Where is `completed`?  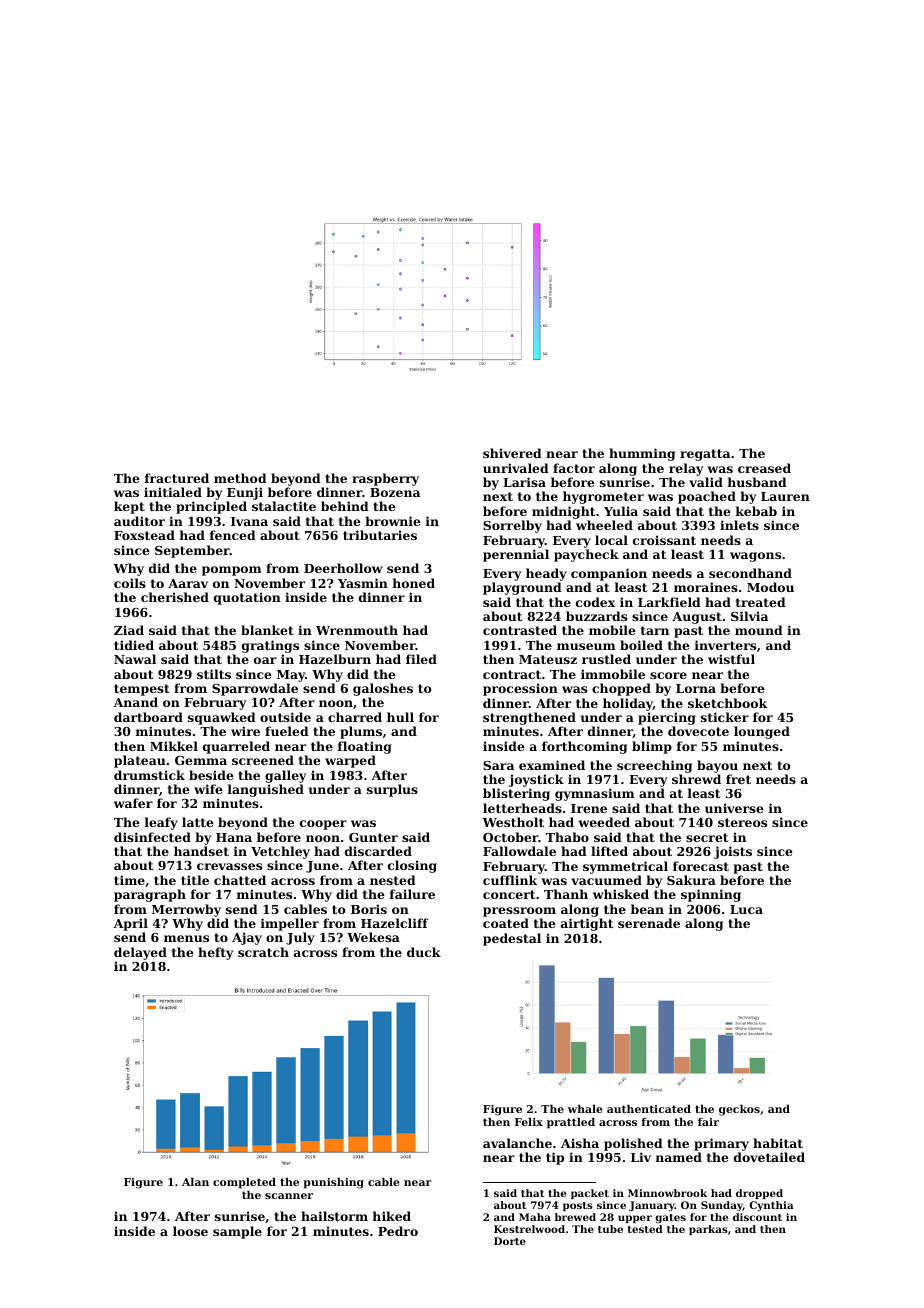
completed is located at coordinates (244, 1183).
